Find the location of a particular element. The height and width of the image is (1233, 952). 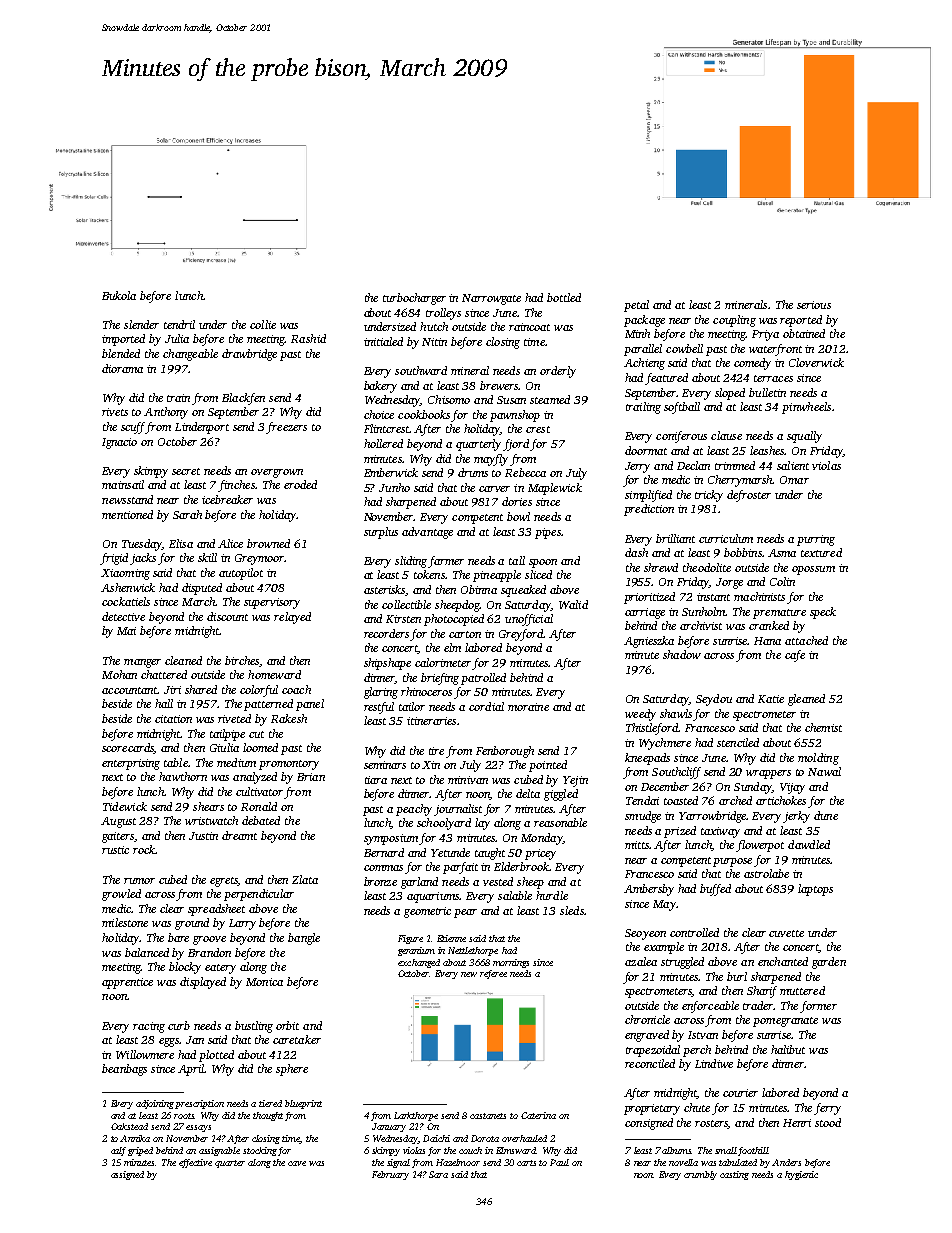

rivets is located at coordinates (115, 412).
